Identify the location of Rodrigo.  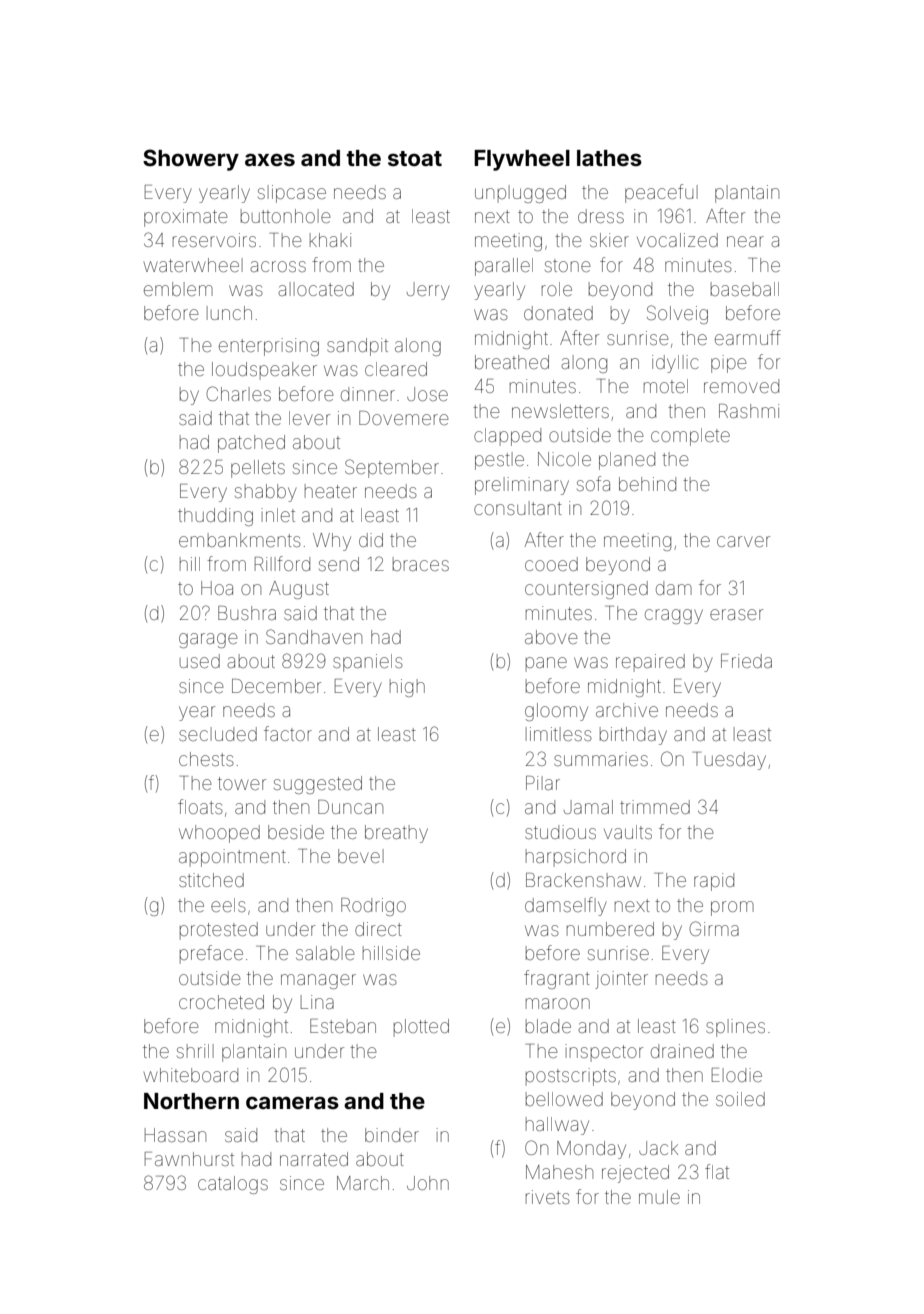
(373, 907).
